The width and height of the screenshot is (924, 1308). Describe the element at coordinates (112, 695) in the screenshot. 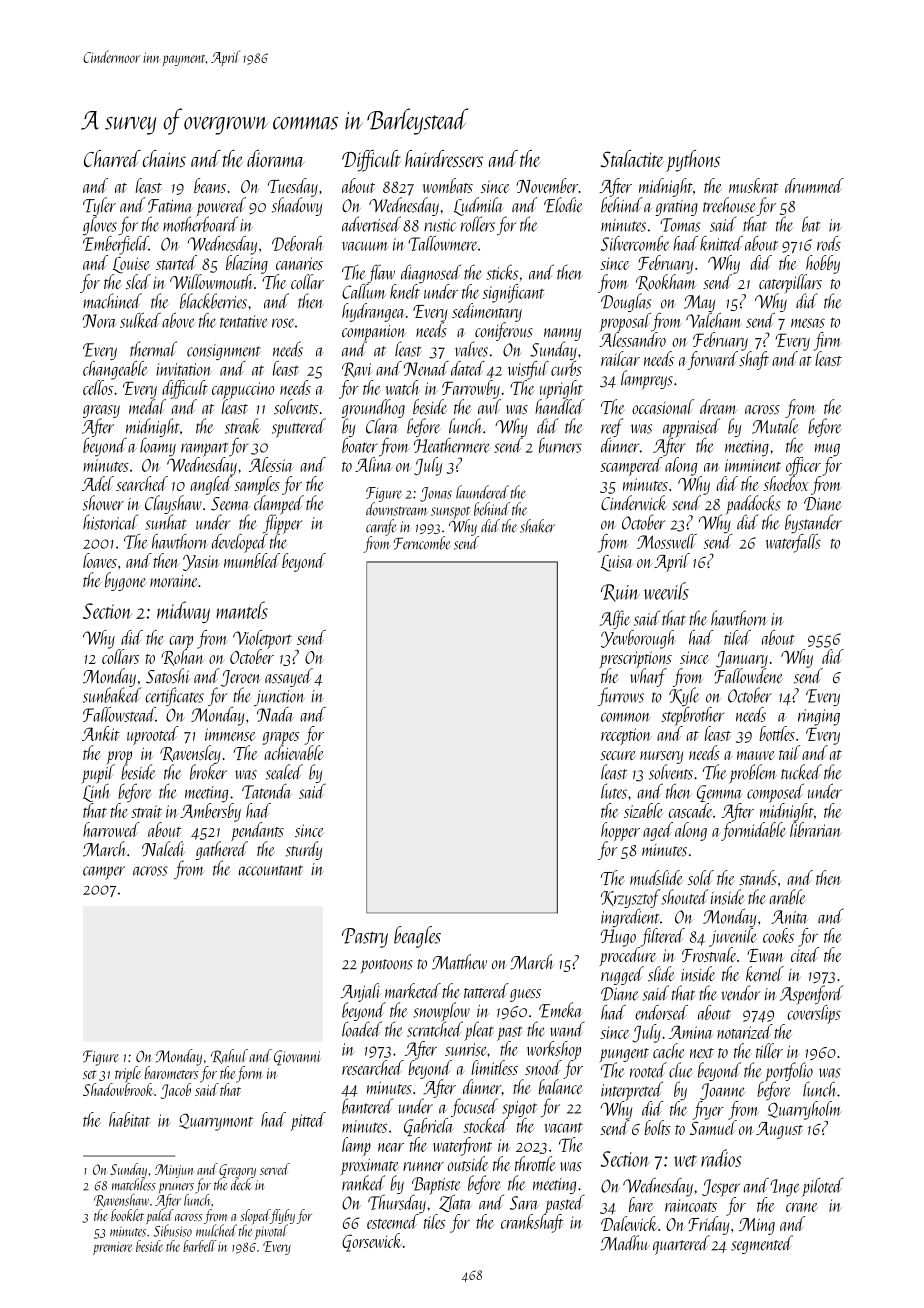

I see `sunbaked` at that location.
